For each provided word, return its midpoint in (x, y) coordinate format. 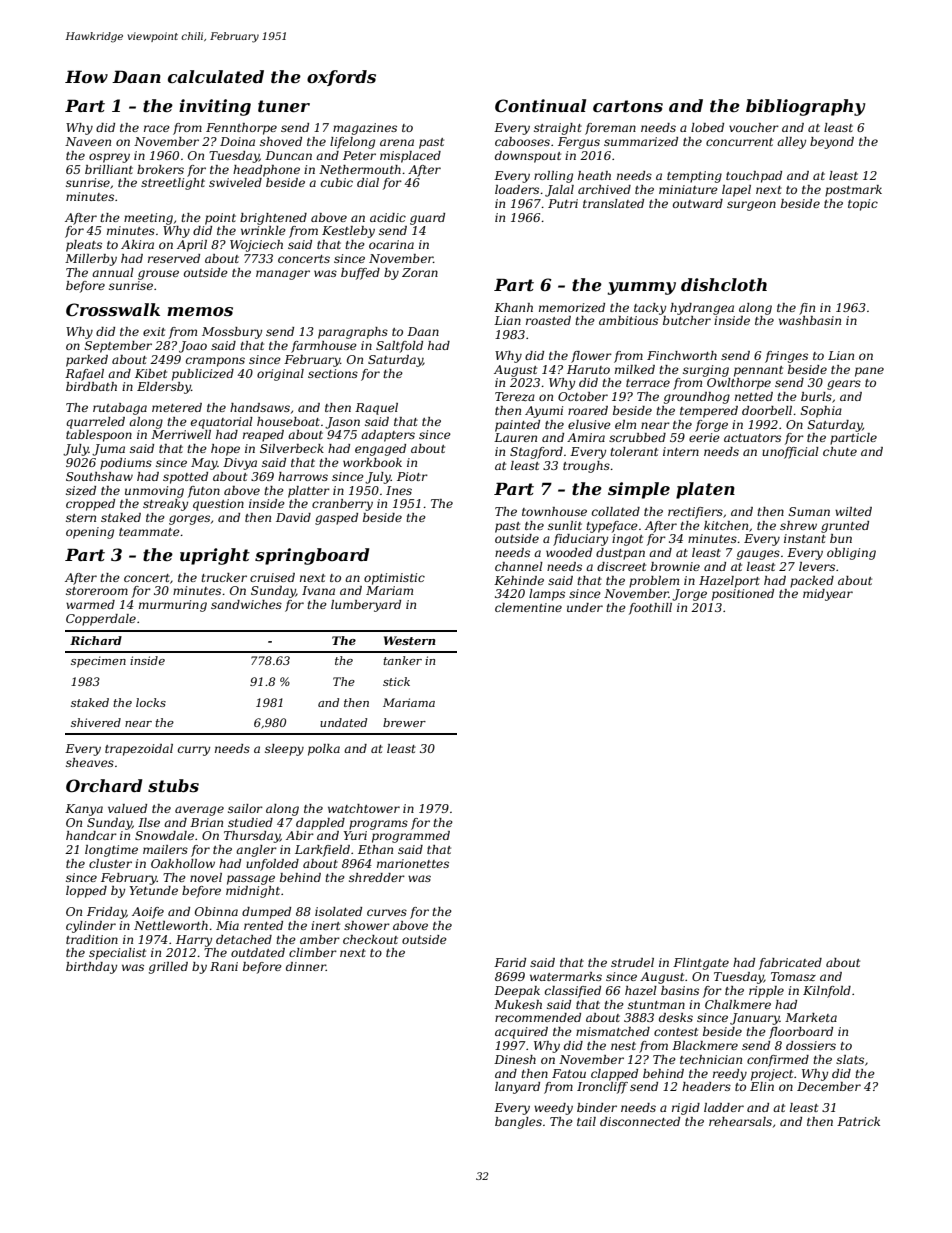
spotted (185, 478)
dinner (306, 966)
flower (591, 357)
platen (705, 490)
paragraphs (353, 333)
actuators (752, 438)
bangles (518, 1123)
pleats (84, 246)
